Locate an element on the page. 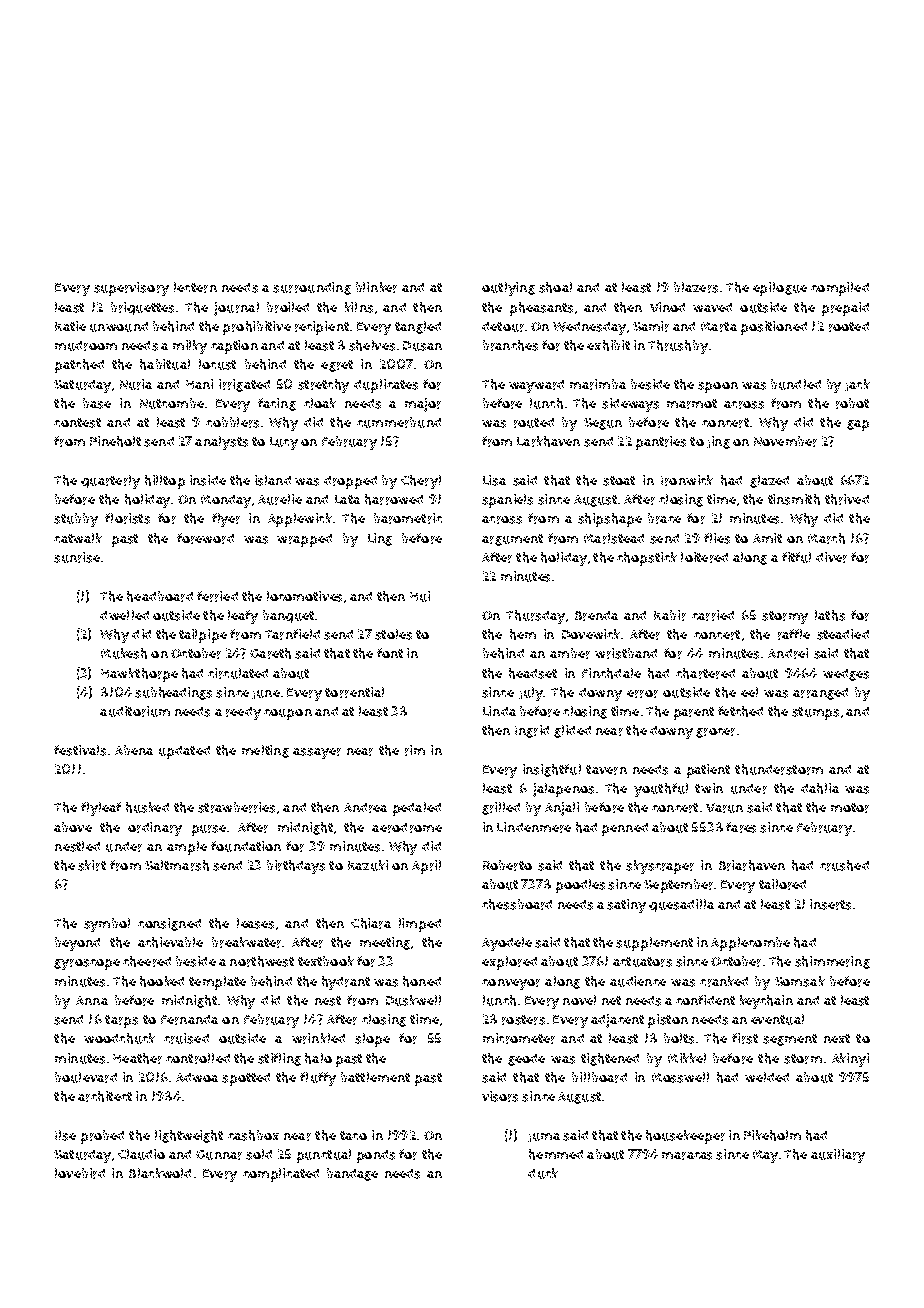 The image size is (924, 1308). positioned is located at coordinates (774, 328).
